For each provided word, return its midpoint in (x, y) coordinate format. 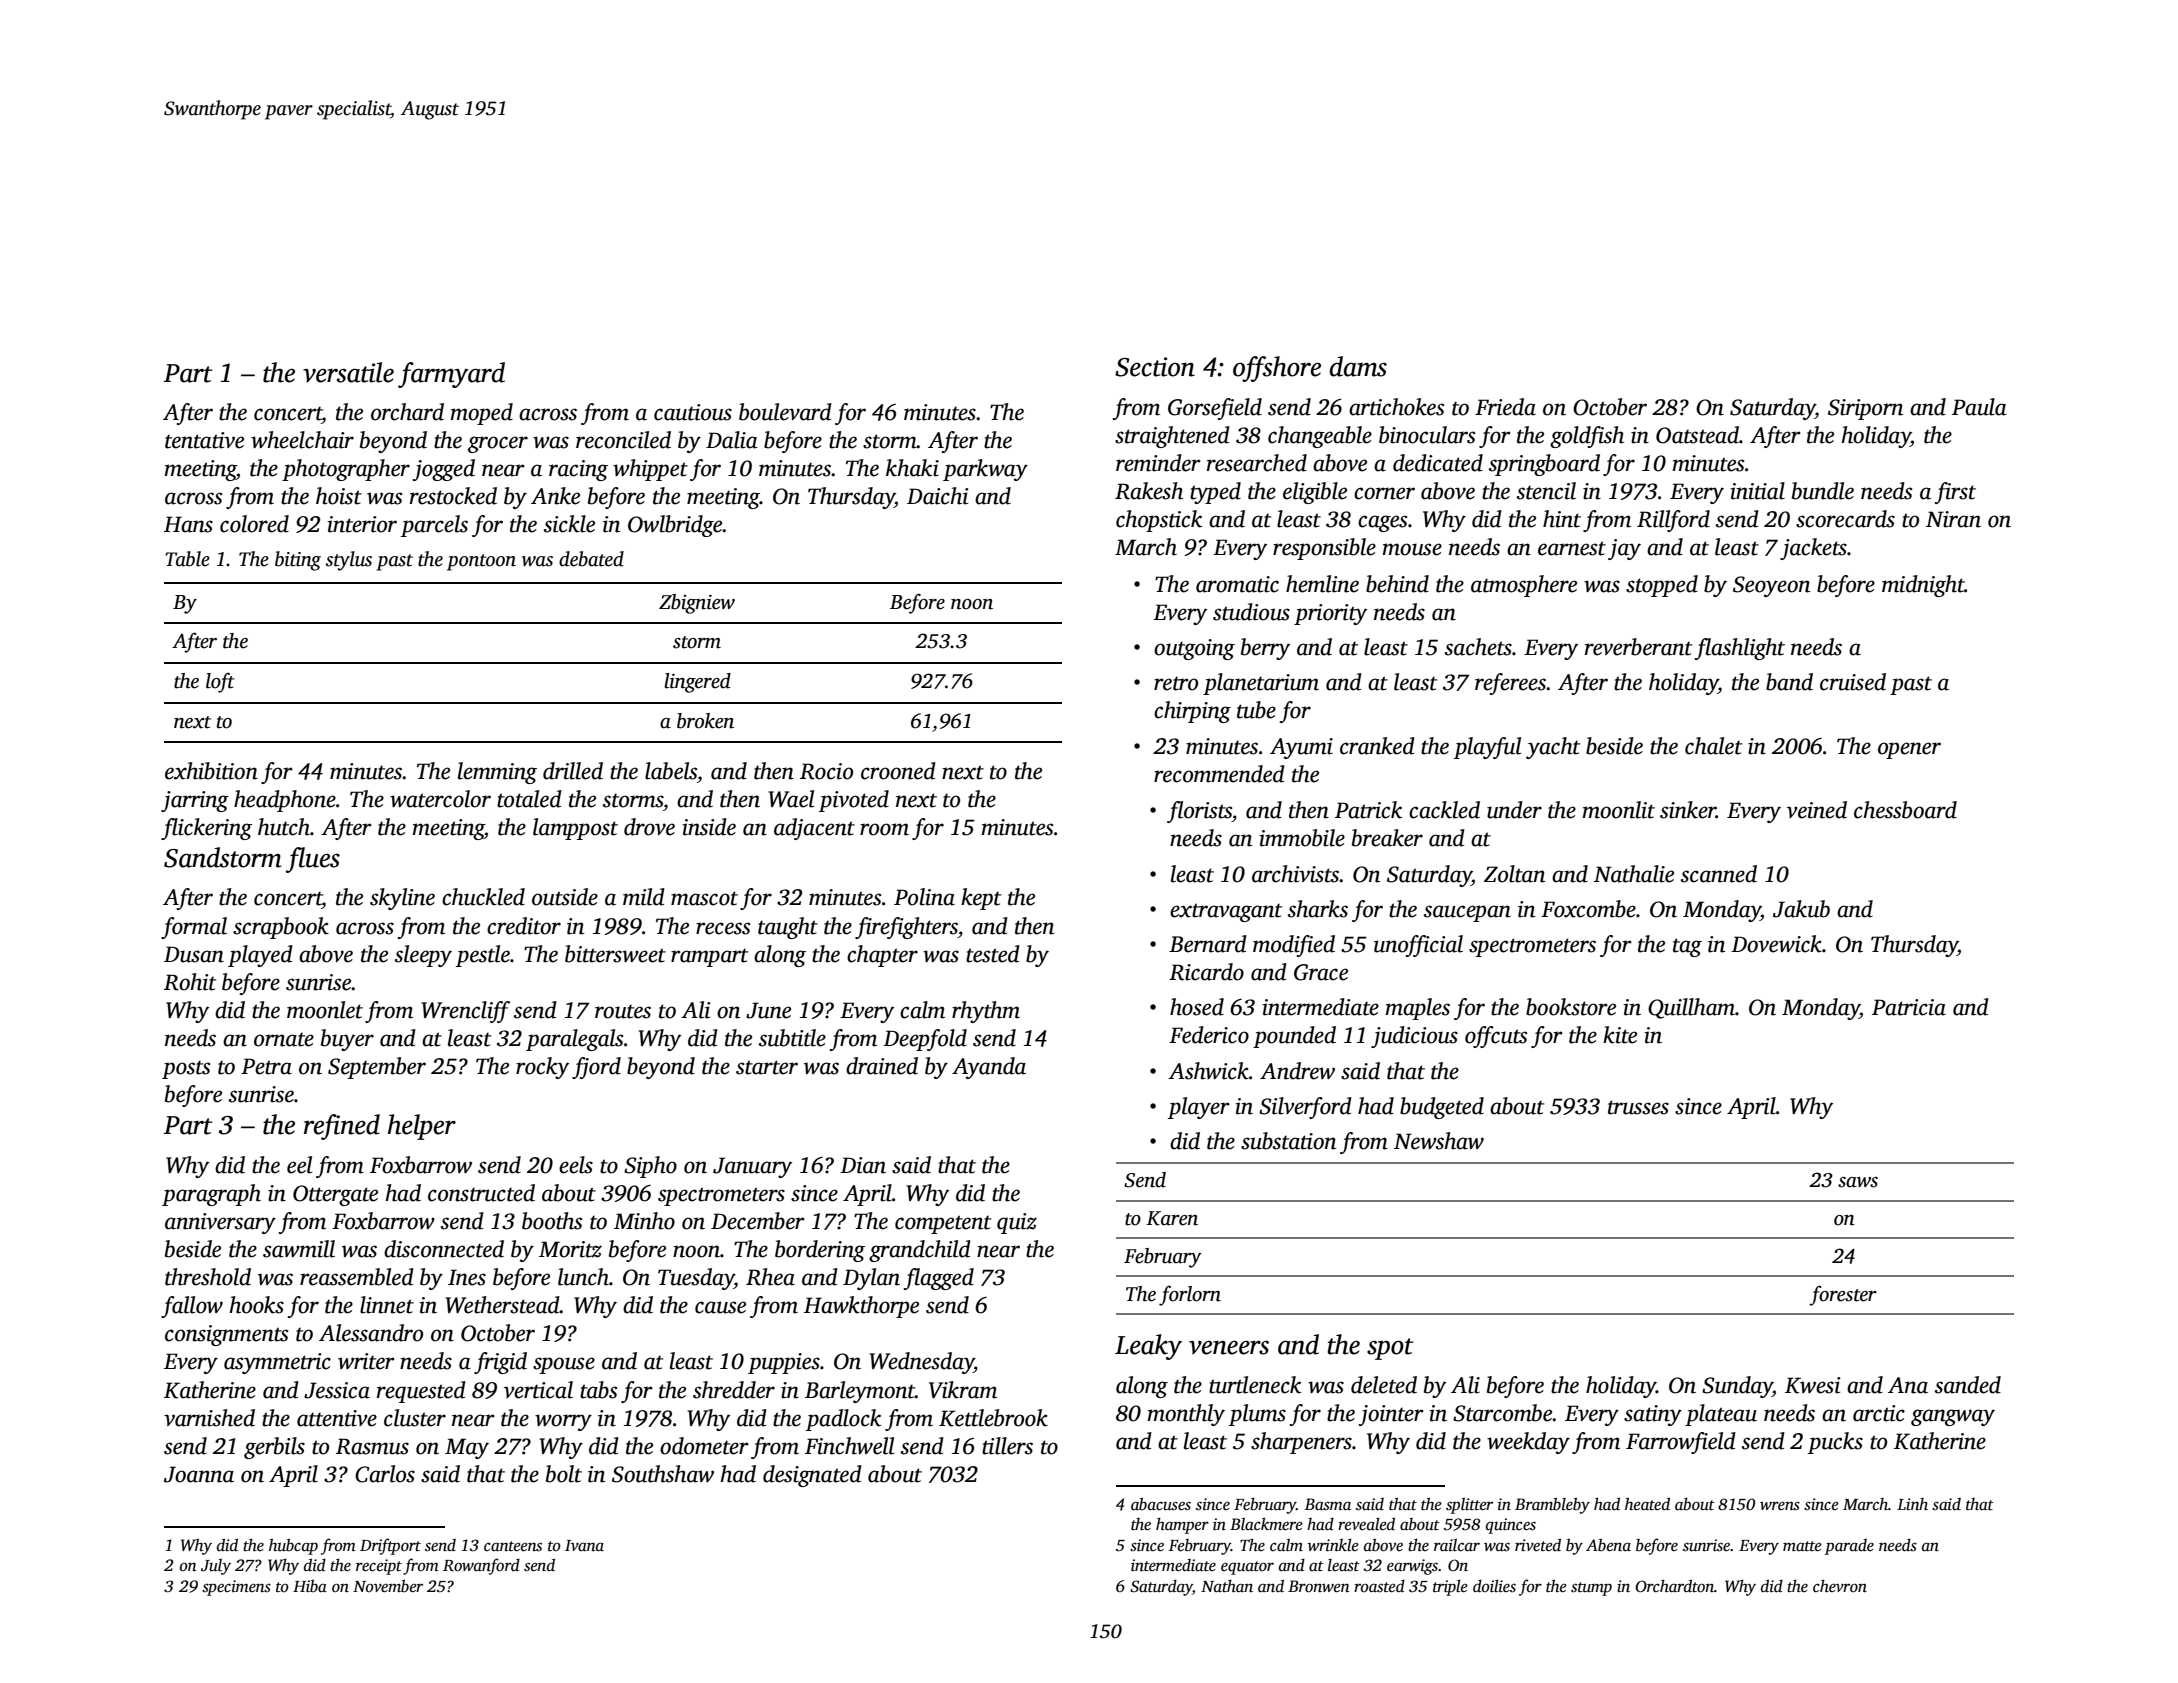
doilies (1494, 1586)
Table (188, 559)
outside (565, 897)
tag (1687, 947)
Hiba (310, 1585)
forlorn (1190, 1295)
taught (788, 928)
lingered (697, 683)
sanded (1968, 1385)
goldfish (1587, 437)
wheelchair (302, 440)
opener (1909, 750)
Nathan (1227, 1585)
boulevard (785, 412)
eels (576, 1165)
